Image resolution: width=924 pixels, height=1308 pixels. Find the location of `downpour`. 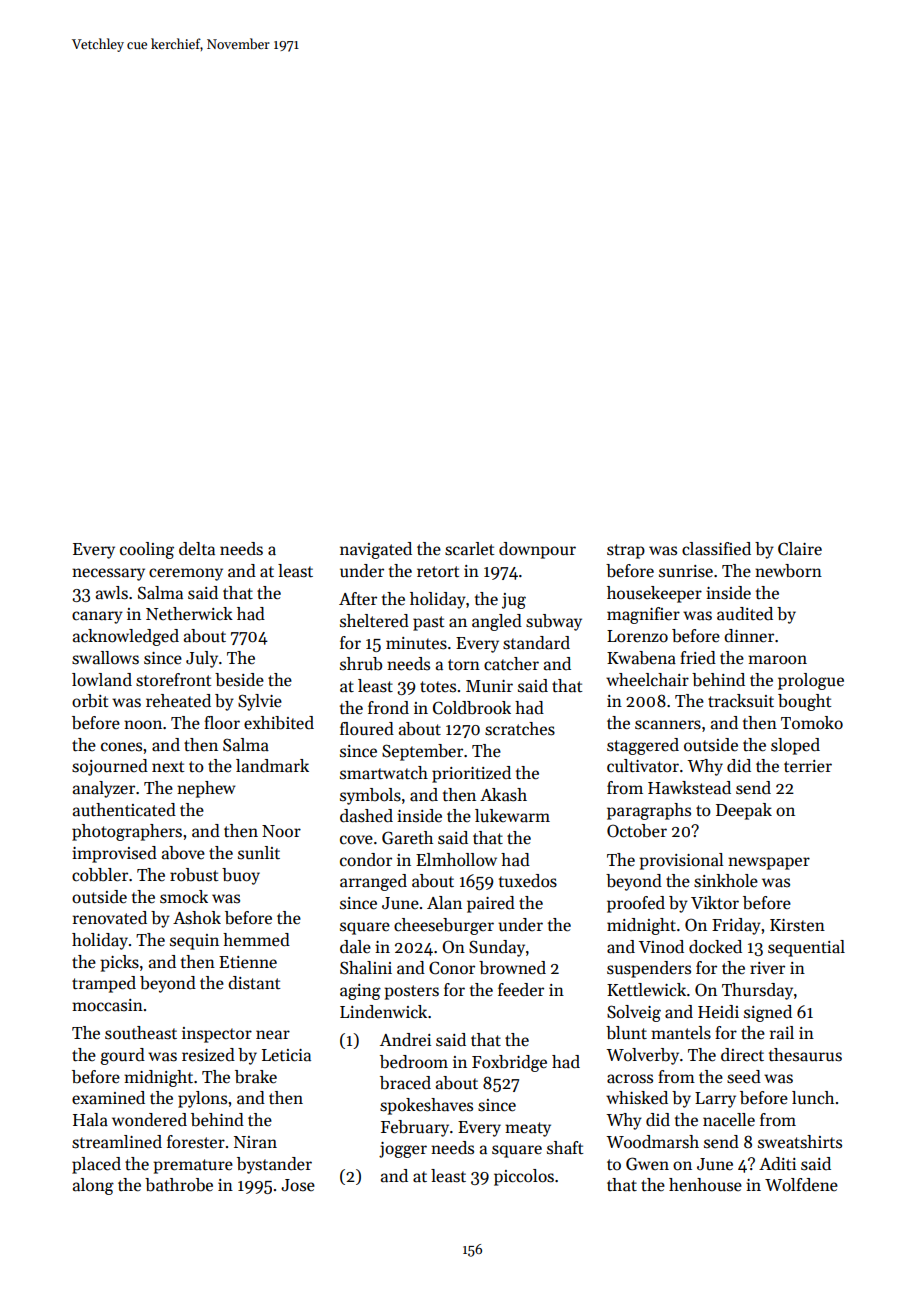

downpour is located at coordinates (537, 550).
